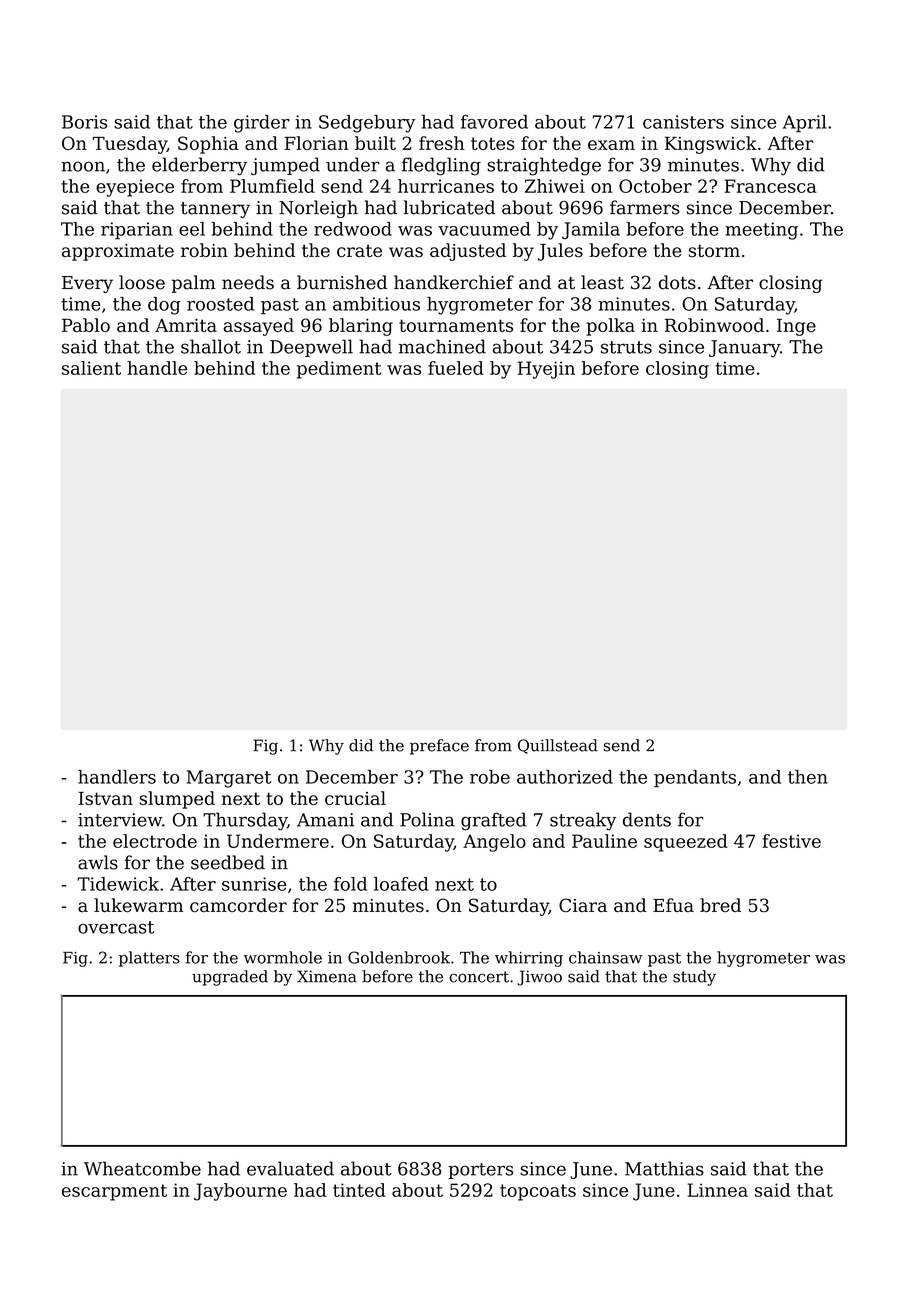  I want to click on preface, so click(439, 747).
